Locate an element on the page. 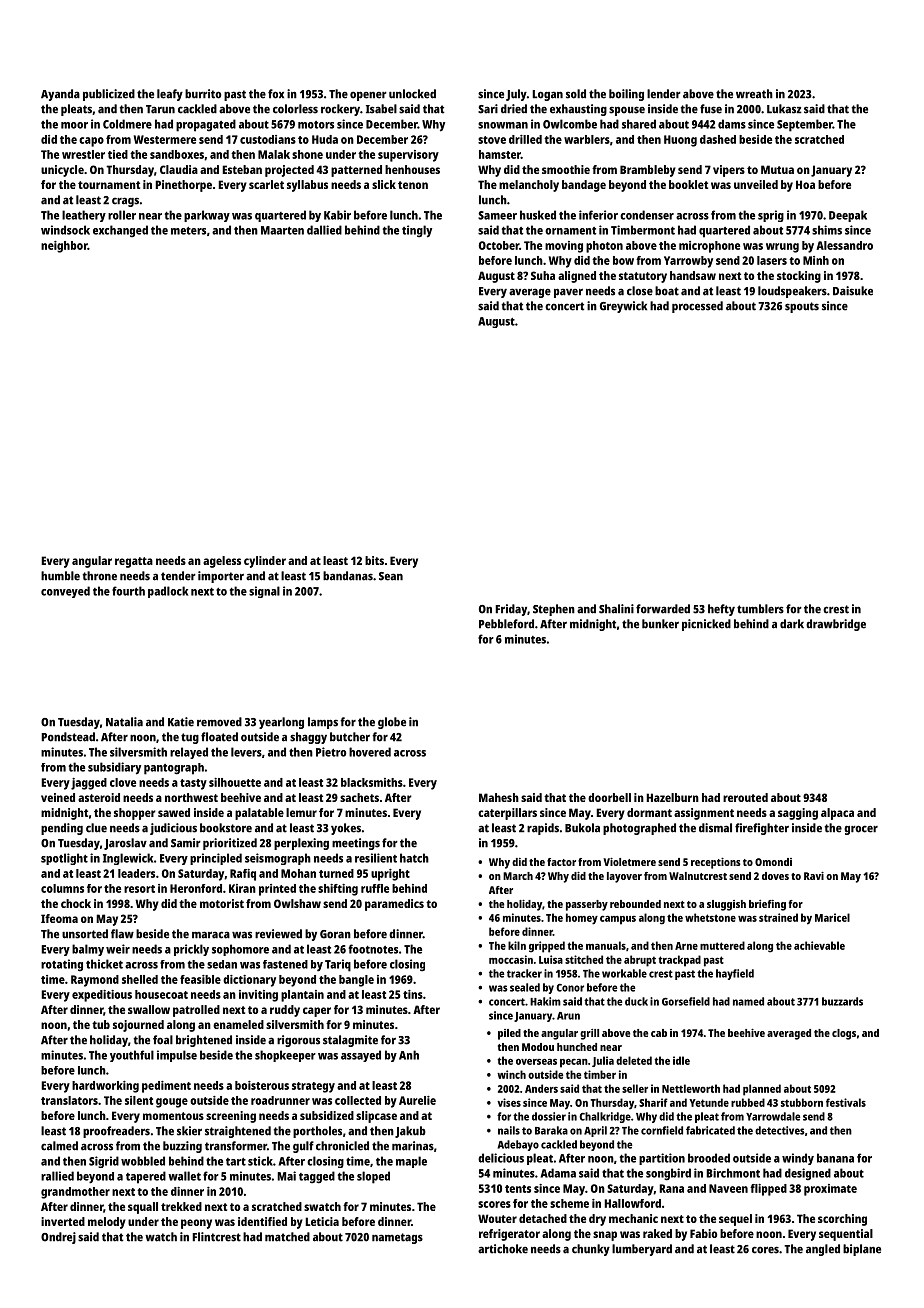 The height and width of the page is (1308, 924). publicized is located at coordinates (109, 95).
